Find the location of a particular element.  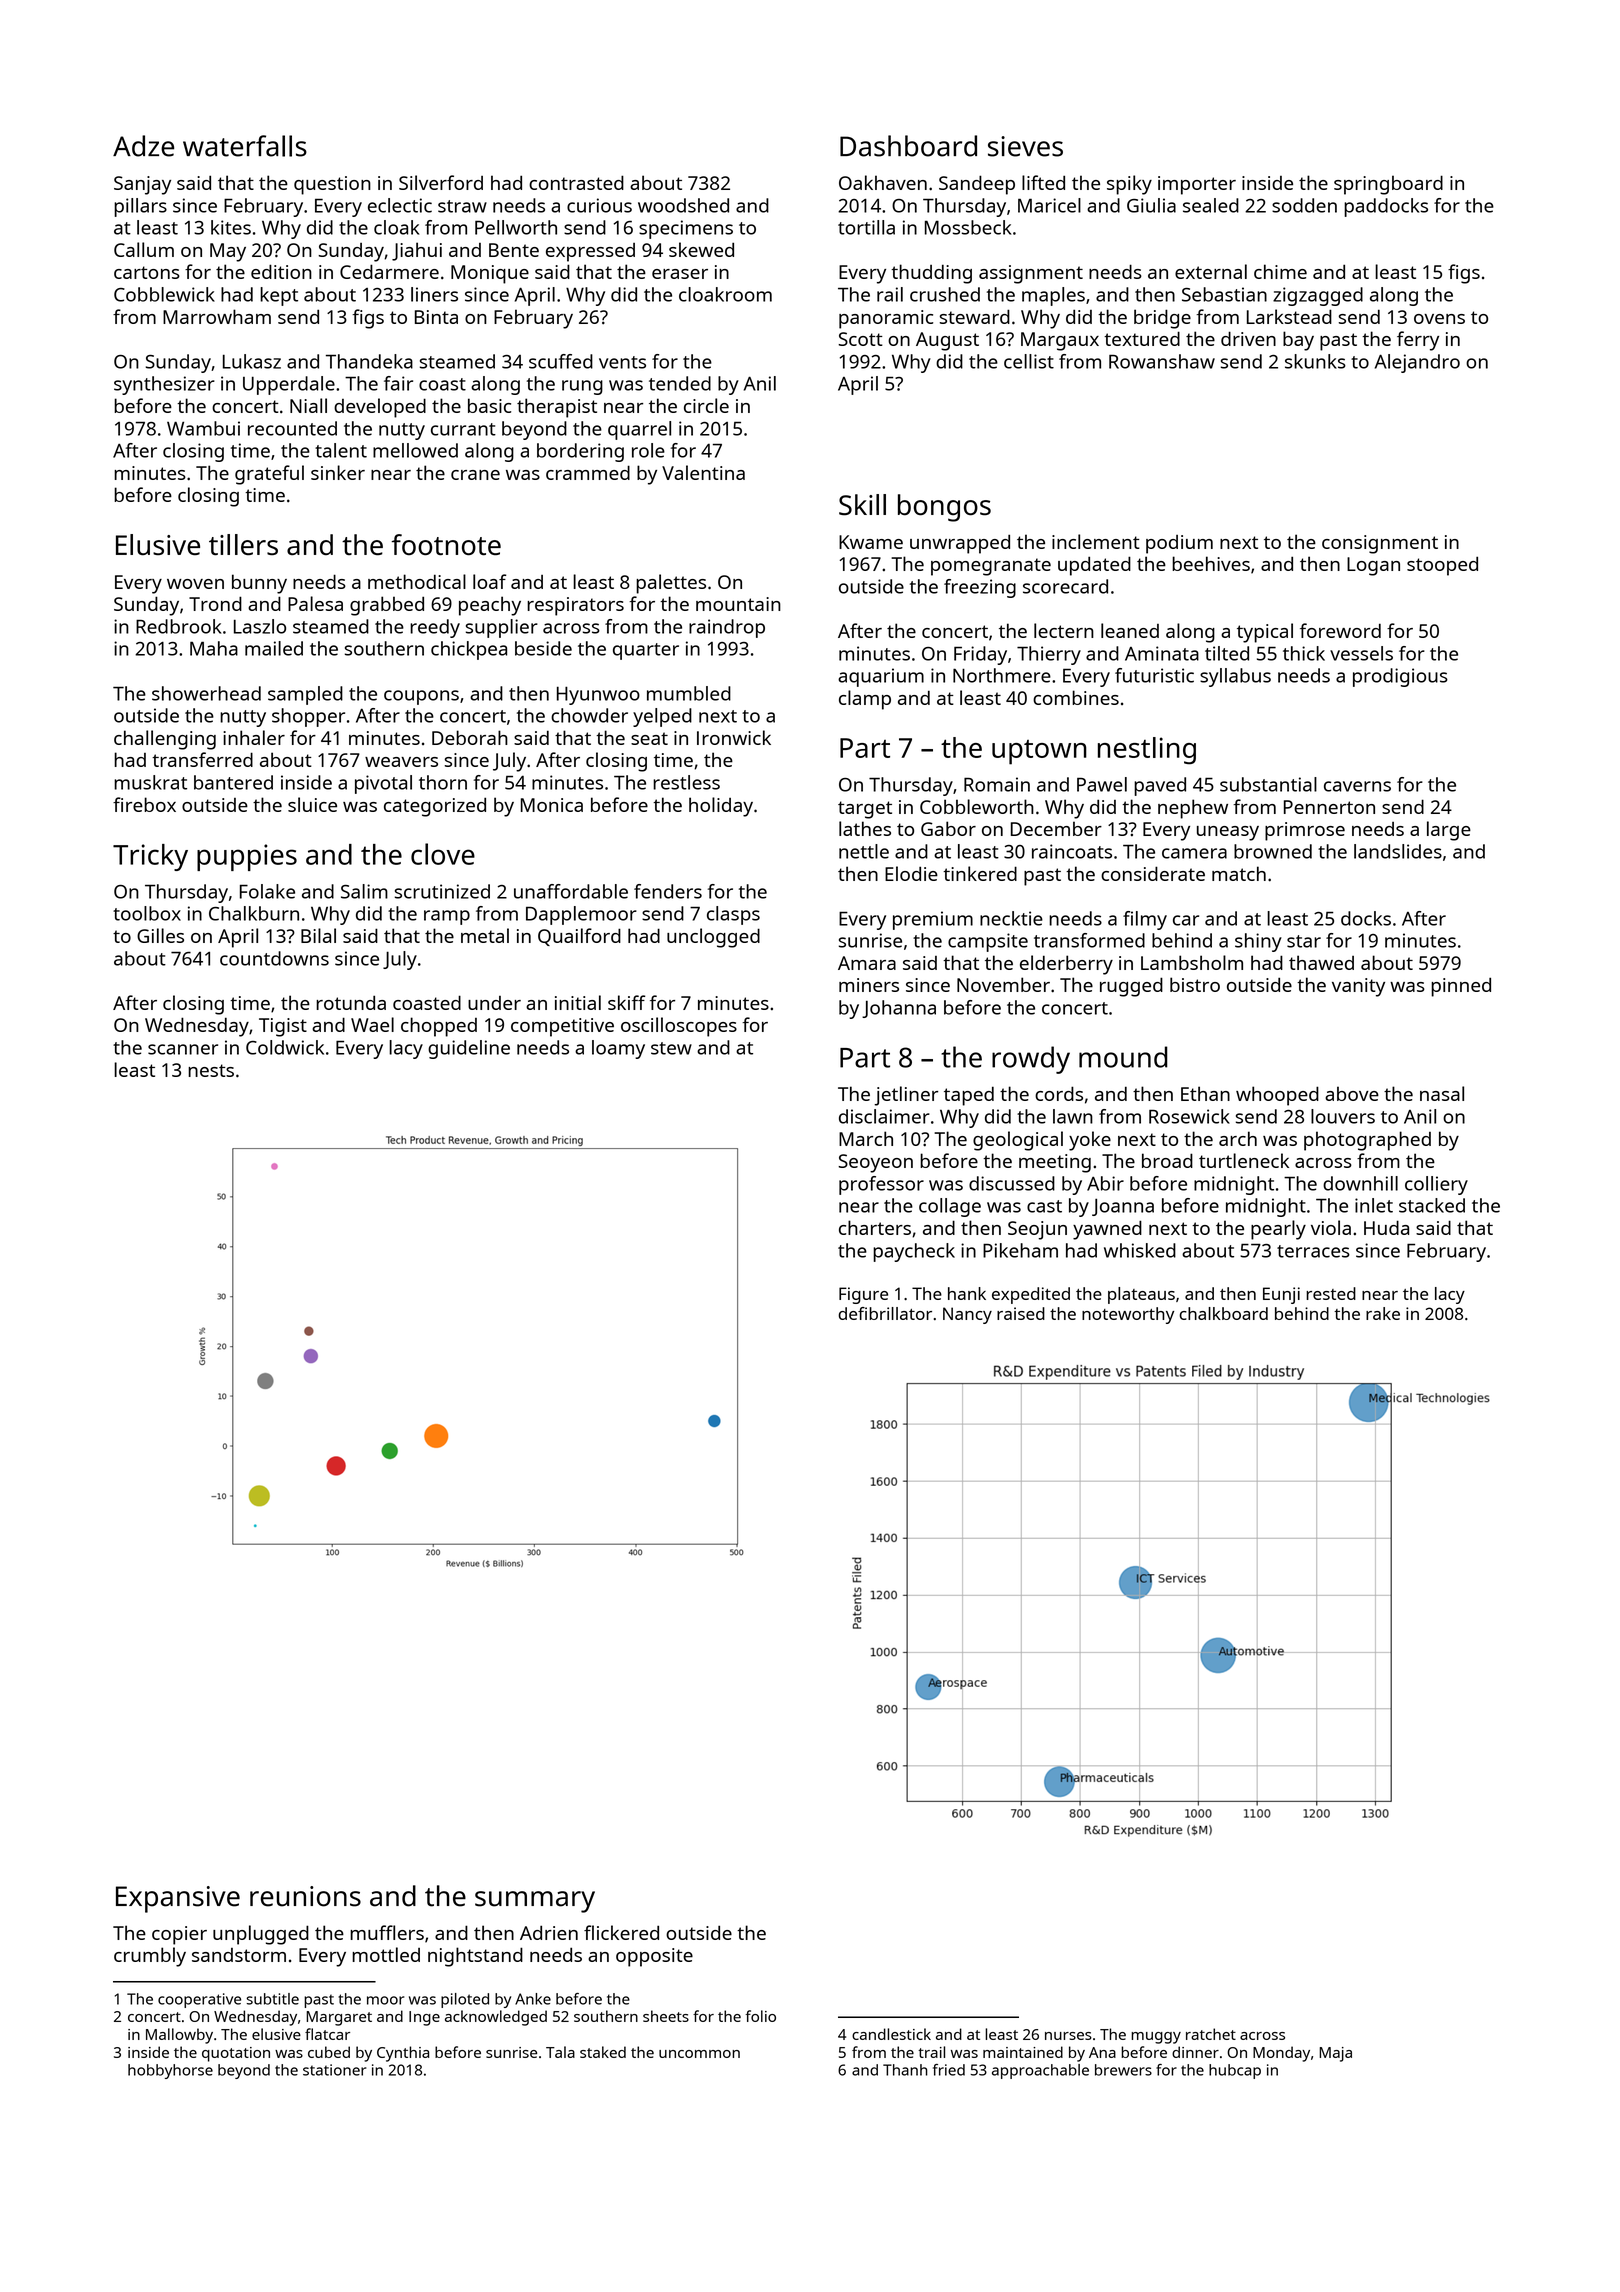

whooped is located at coordinates (1277, 1096).
